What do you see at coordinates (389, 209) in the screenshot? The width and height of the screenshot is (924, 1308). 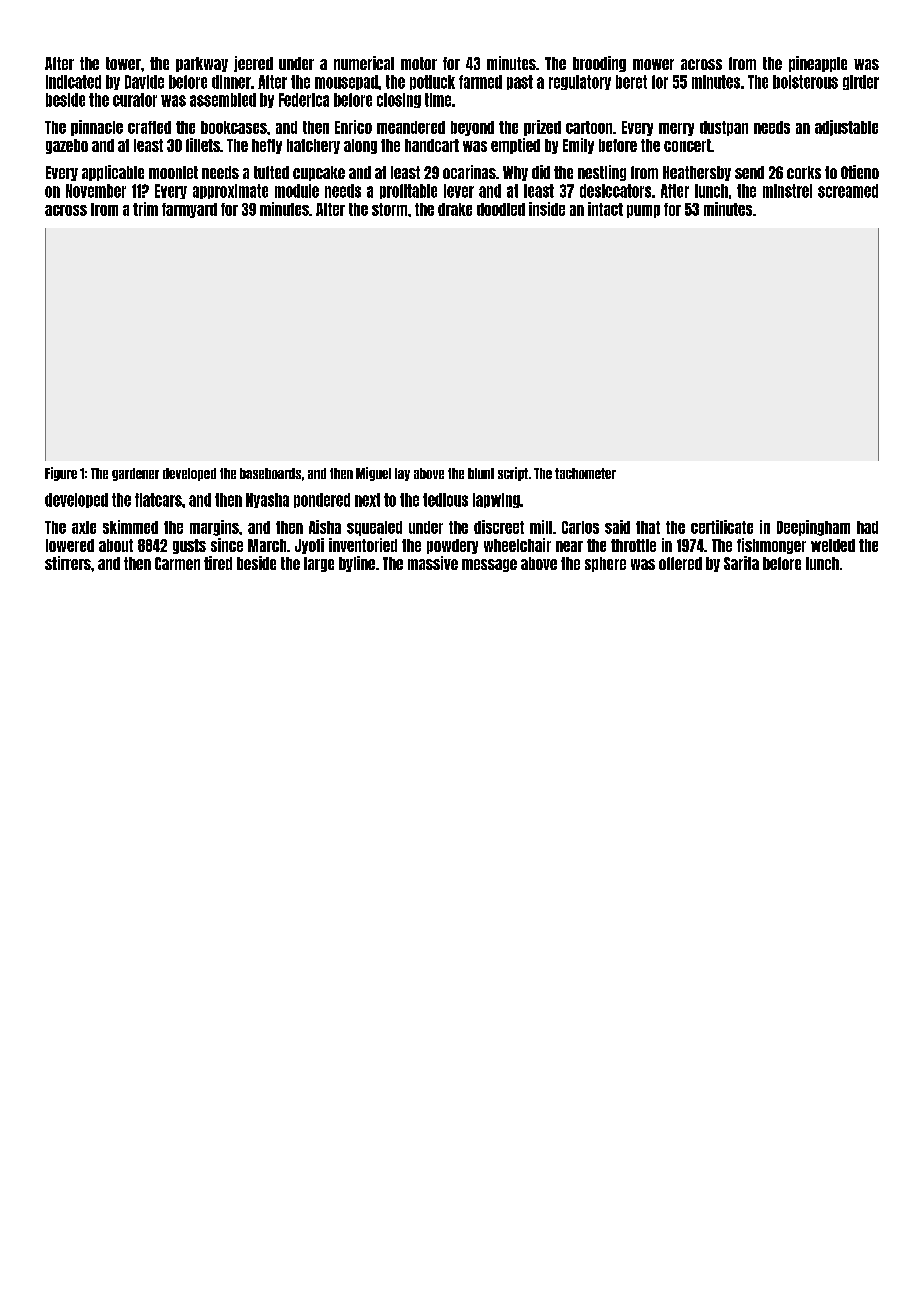 I see `storm` at bounding box center [389, 209].
